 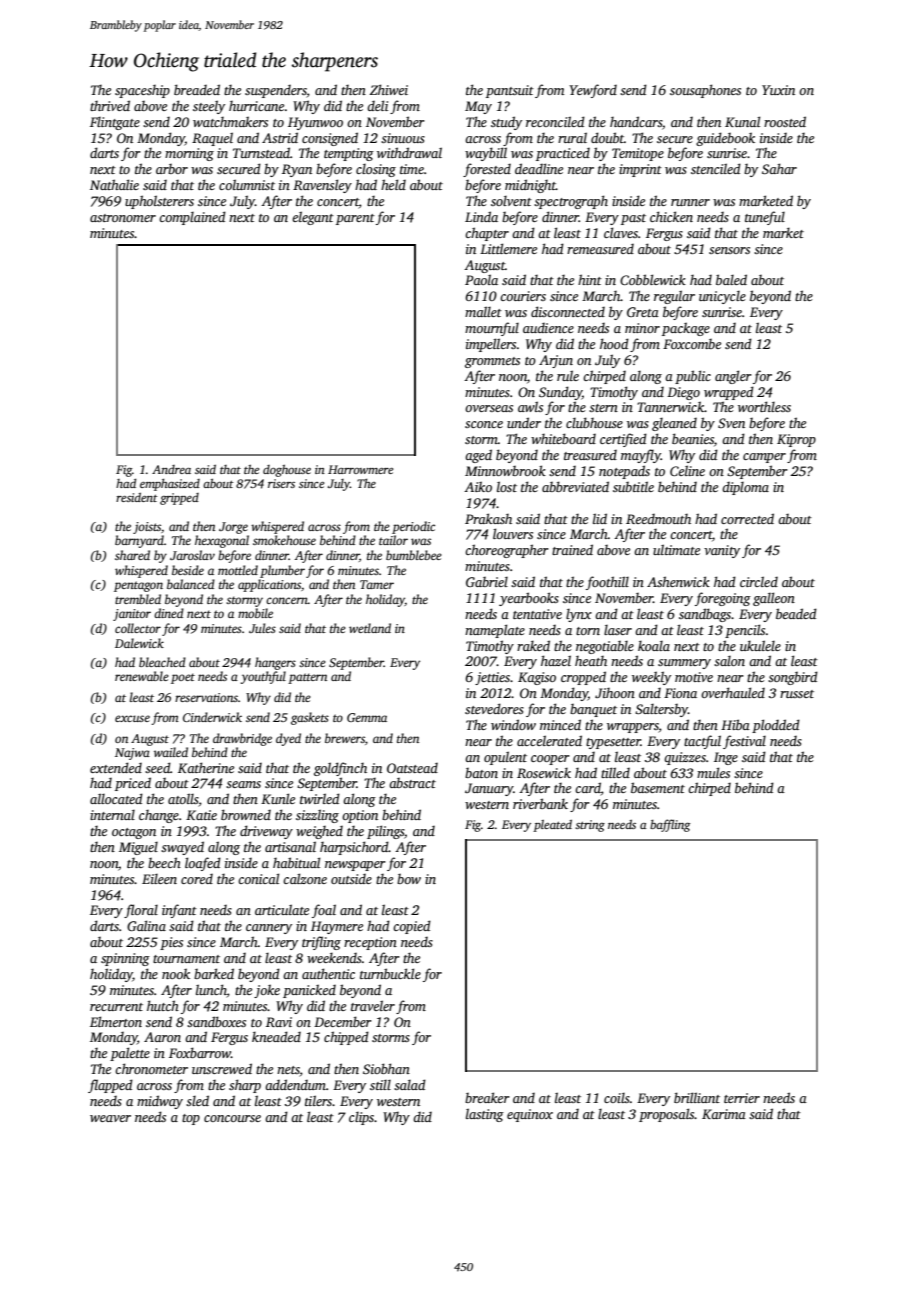 I want to click on sensors, so click(x=729, y=250).
